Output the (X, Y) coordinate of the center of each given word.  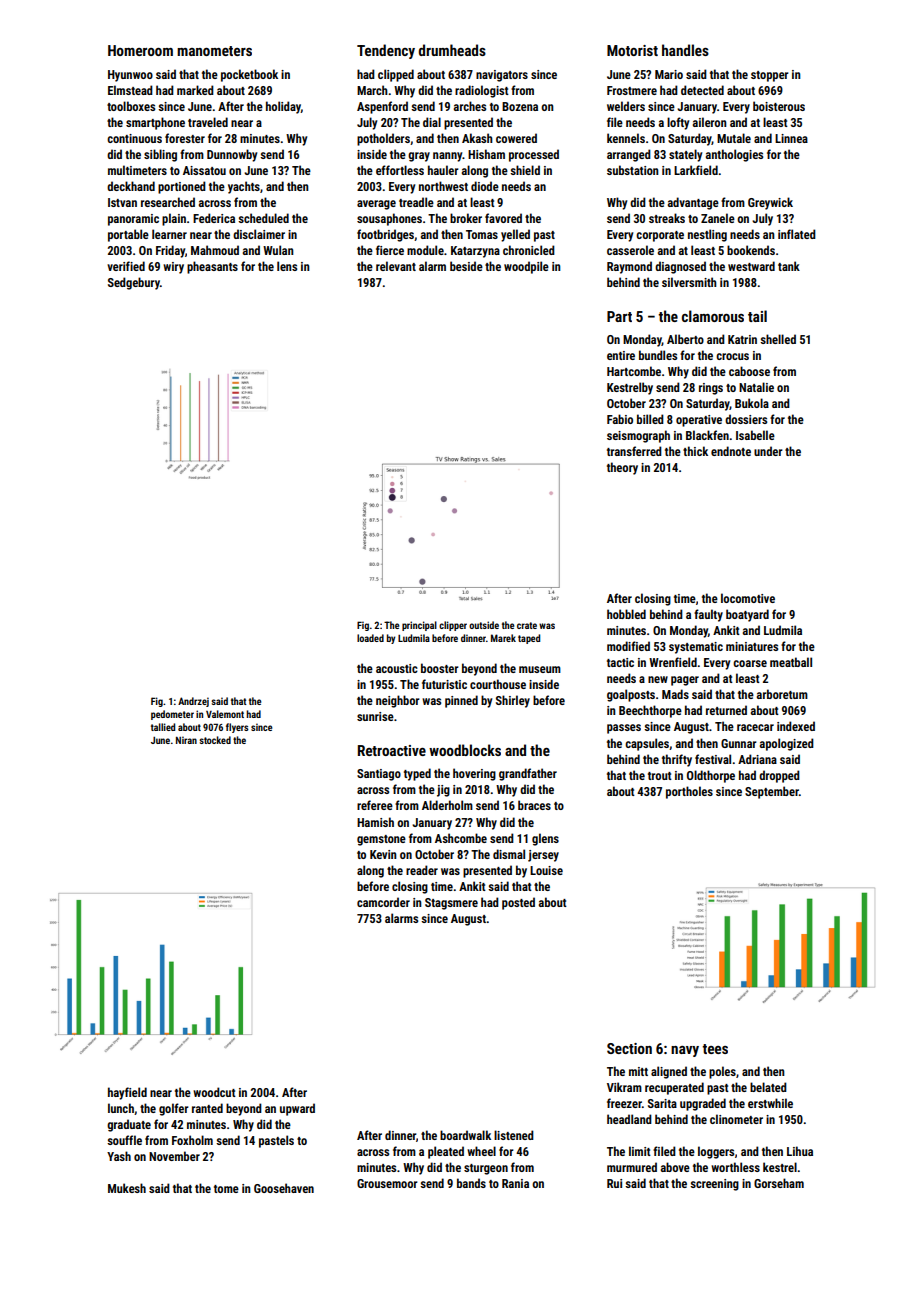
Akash (477, 138)
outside (484, 625)
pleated (446, 1152)
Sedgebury (134, 283)
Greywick (770, 203)
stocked (215, 740)
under (768, 451)
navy (685, 1051)
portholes (689, 792)
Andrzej (193, 702)
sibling (160, 155)
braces (534, 805)
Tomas (482, 234)
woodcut (214, 1092)
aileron (710, 122)
